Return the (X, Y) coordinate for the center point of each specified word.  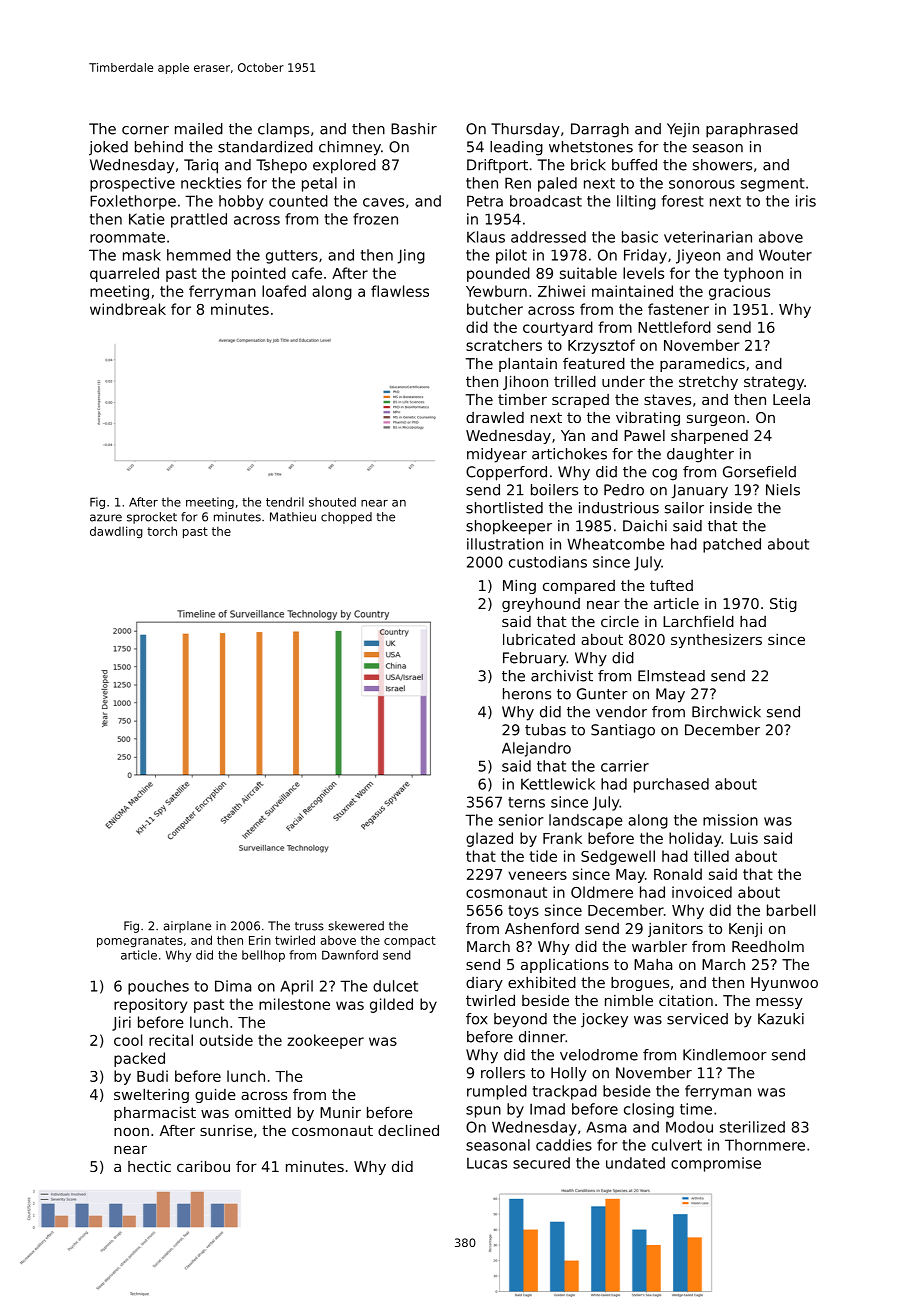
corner (145, 130)
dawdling (116, 532)
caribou (203, 1166)
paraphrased (752, 130)
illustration (505, 544)
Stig (783, 605)
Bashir (414, 129)
